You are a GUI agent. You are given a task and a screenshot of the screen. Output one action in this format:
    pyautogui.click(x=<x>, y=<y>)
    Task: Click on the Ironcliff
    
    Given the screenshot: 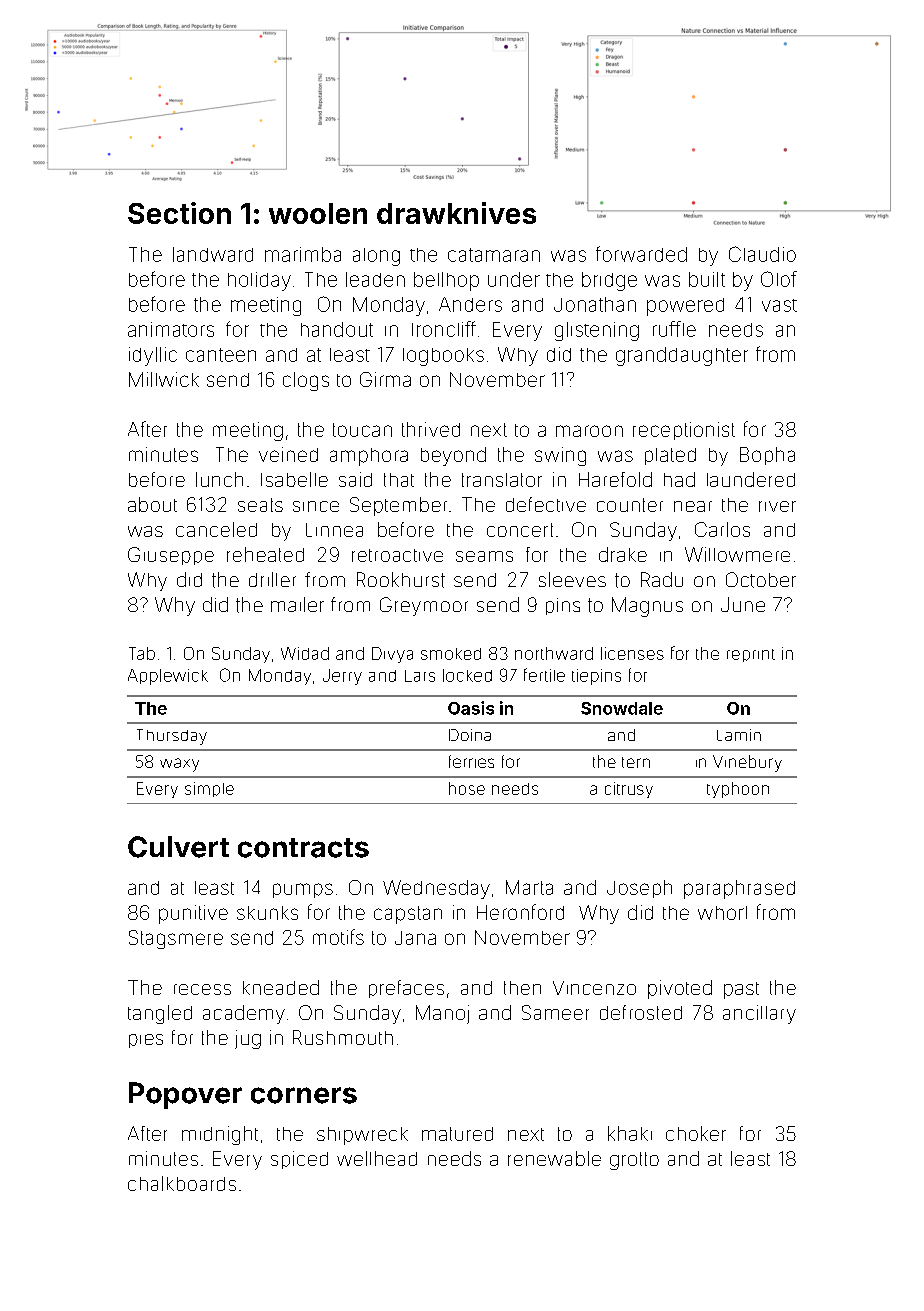 What is the action you would take?
    pyautogui.click(x=444, y=329)
